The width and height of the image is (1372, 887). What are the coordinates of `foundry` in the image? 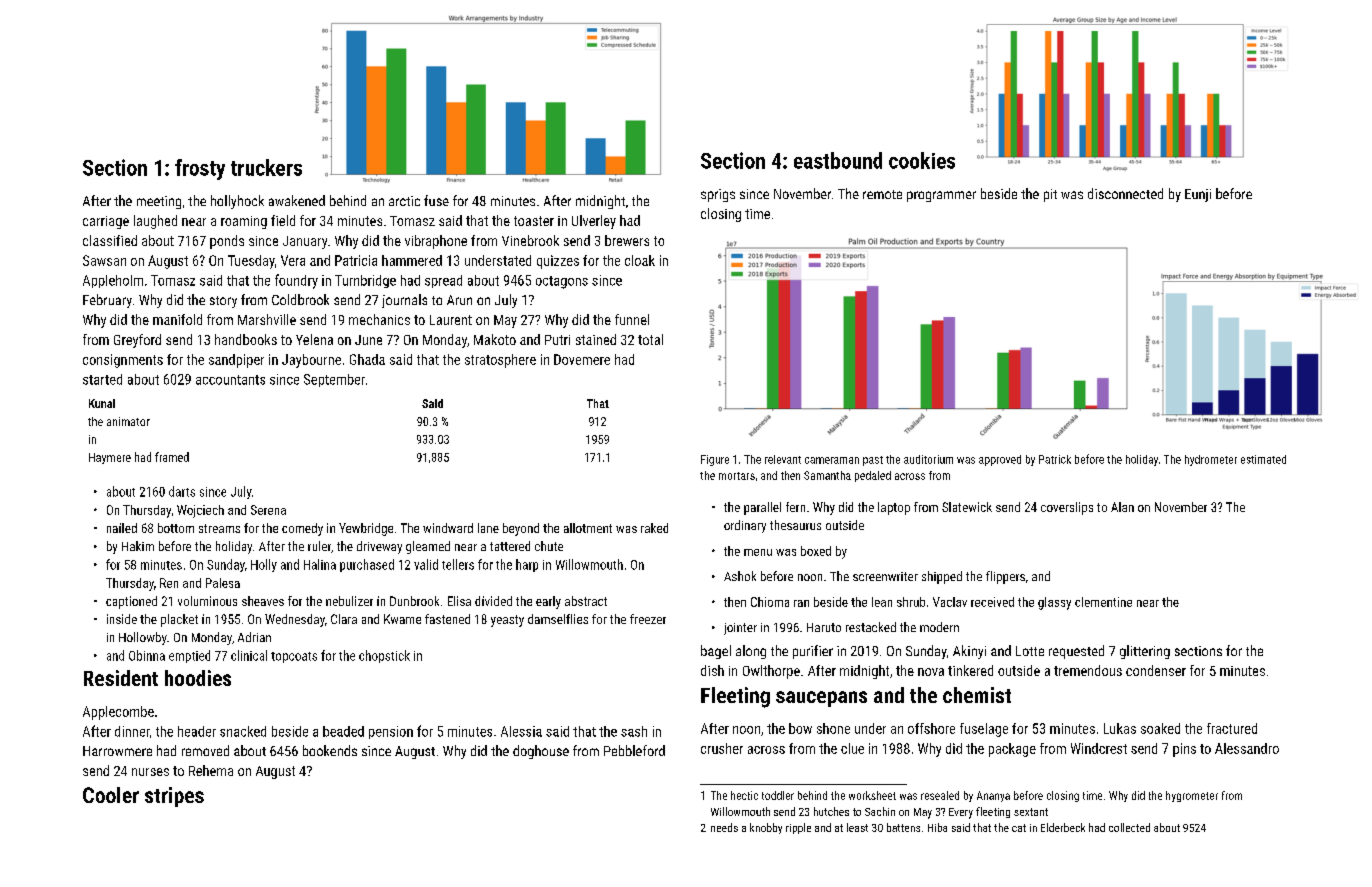 It's located at (296, 281).
